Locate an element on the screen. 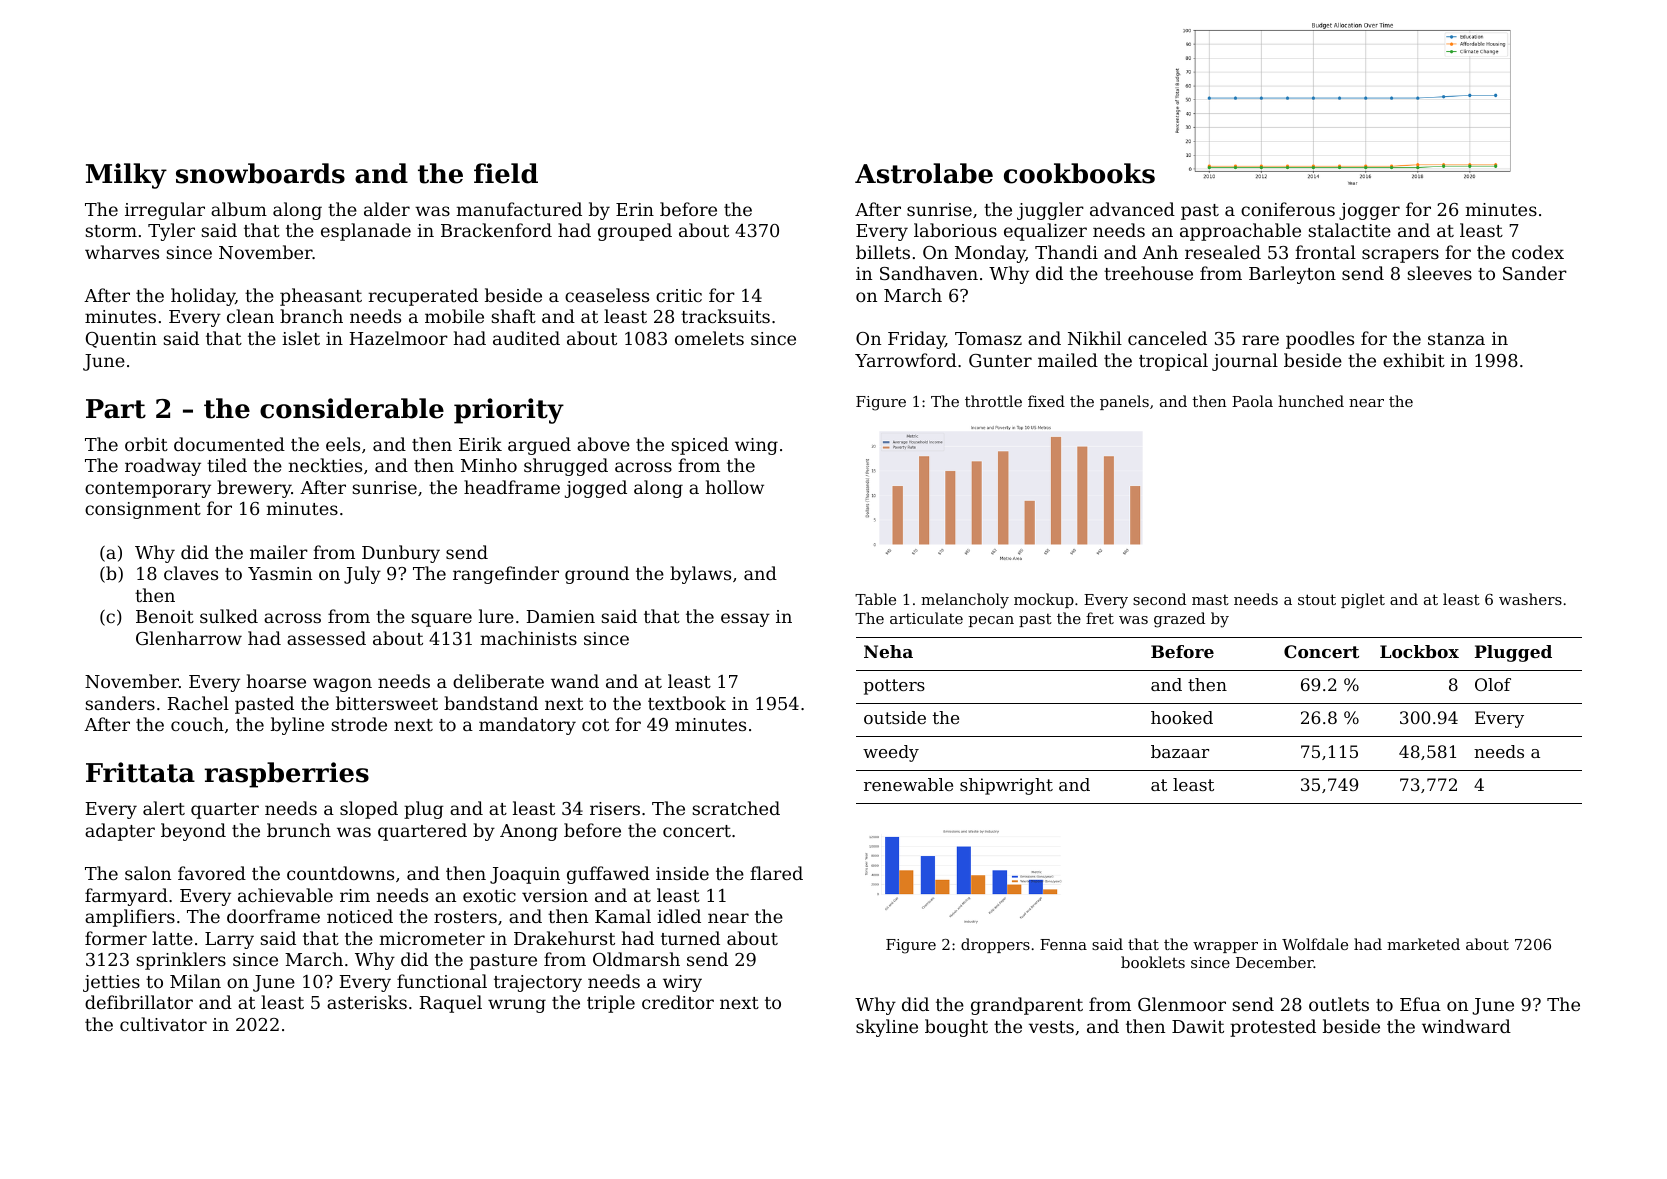 Image resolution: width=1667 pixels, height=1179 pixels. hollow is located at coordinates (735, 487).
